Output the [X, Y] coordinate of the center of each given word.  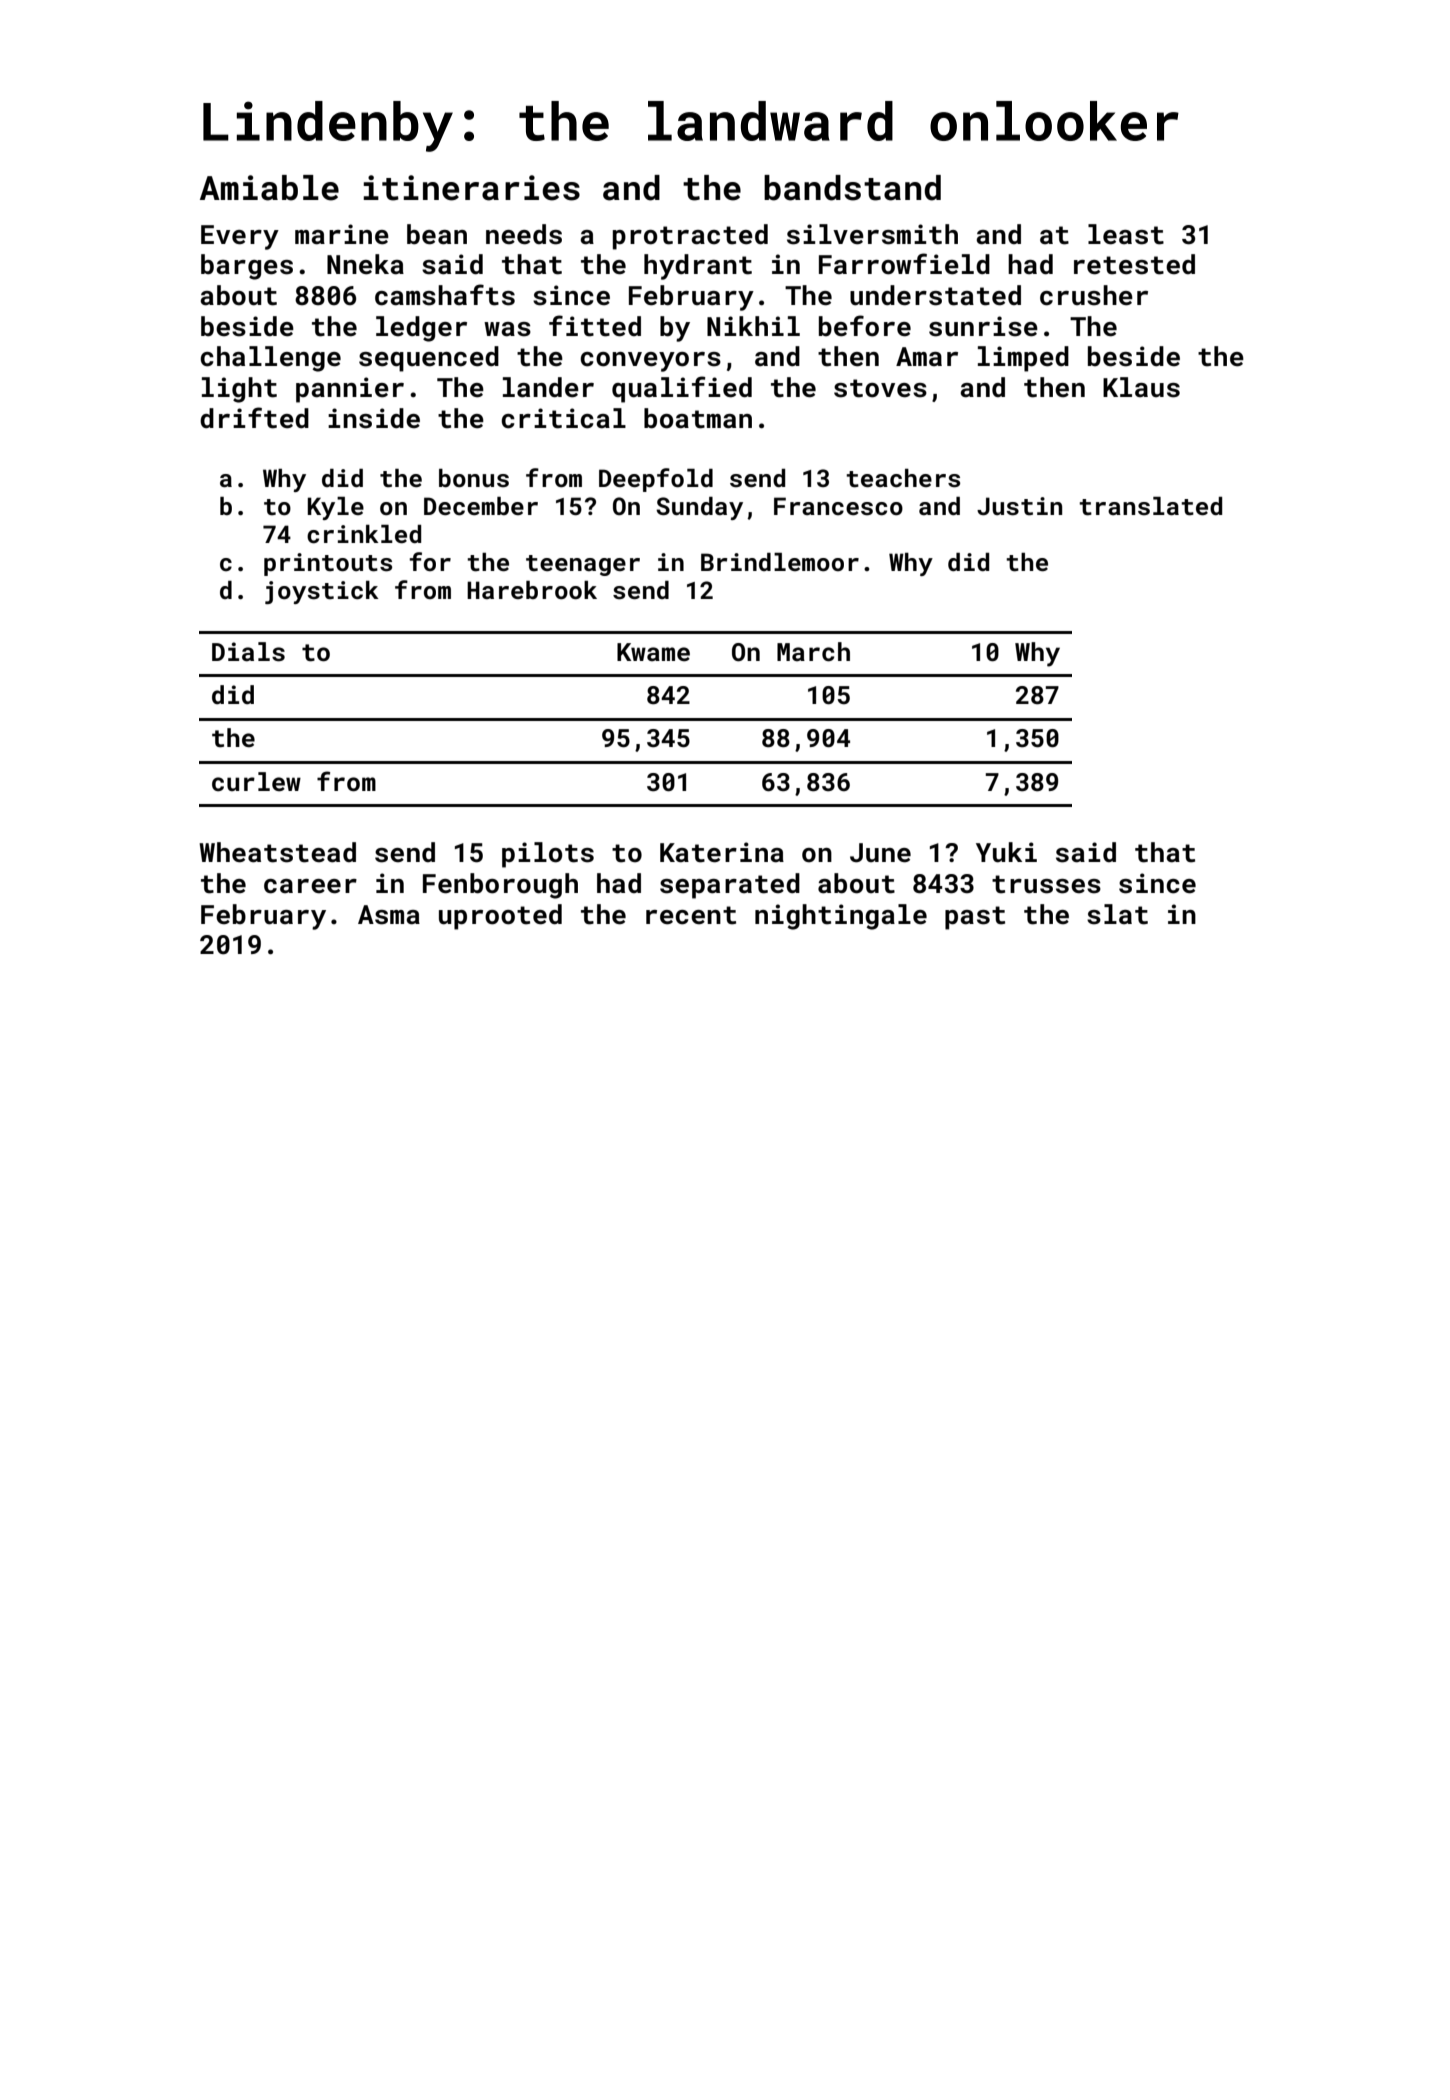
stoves [880, 388]
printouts [328, 564]
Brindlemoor [780, 562]
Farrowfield [904, 264]
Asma [389, 915]
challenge [270, 359]
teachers [903, 478]
